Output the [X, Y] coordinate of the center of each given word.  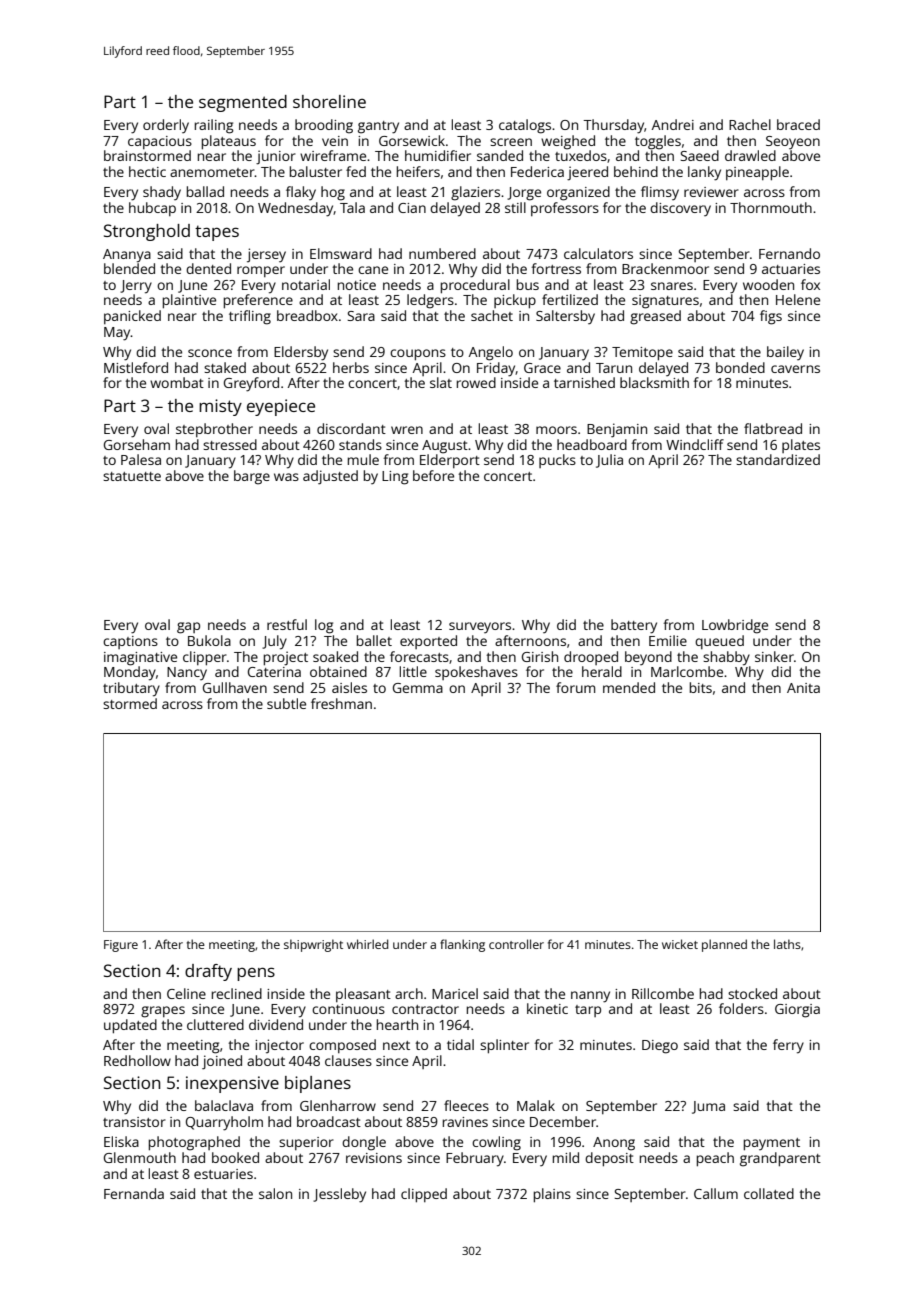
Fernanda [134, 1193]
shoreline [329, 101]
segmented [243, 103]
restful [287, 624]
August [445, 447]
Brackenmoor [665, 268]
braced [798, 124]
